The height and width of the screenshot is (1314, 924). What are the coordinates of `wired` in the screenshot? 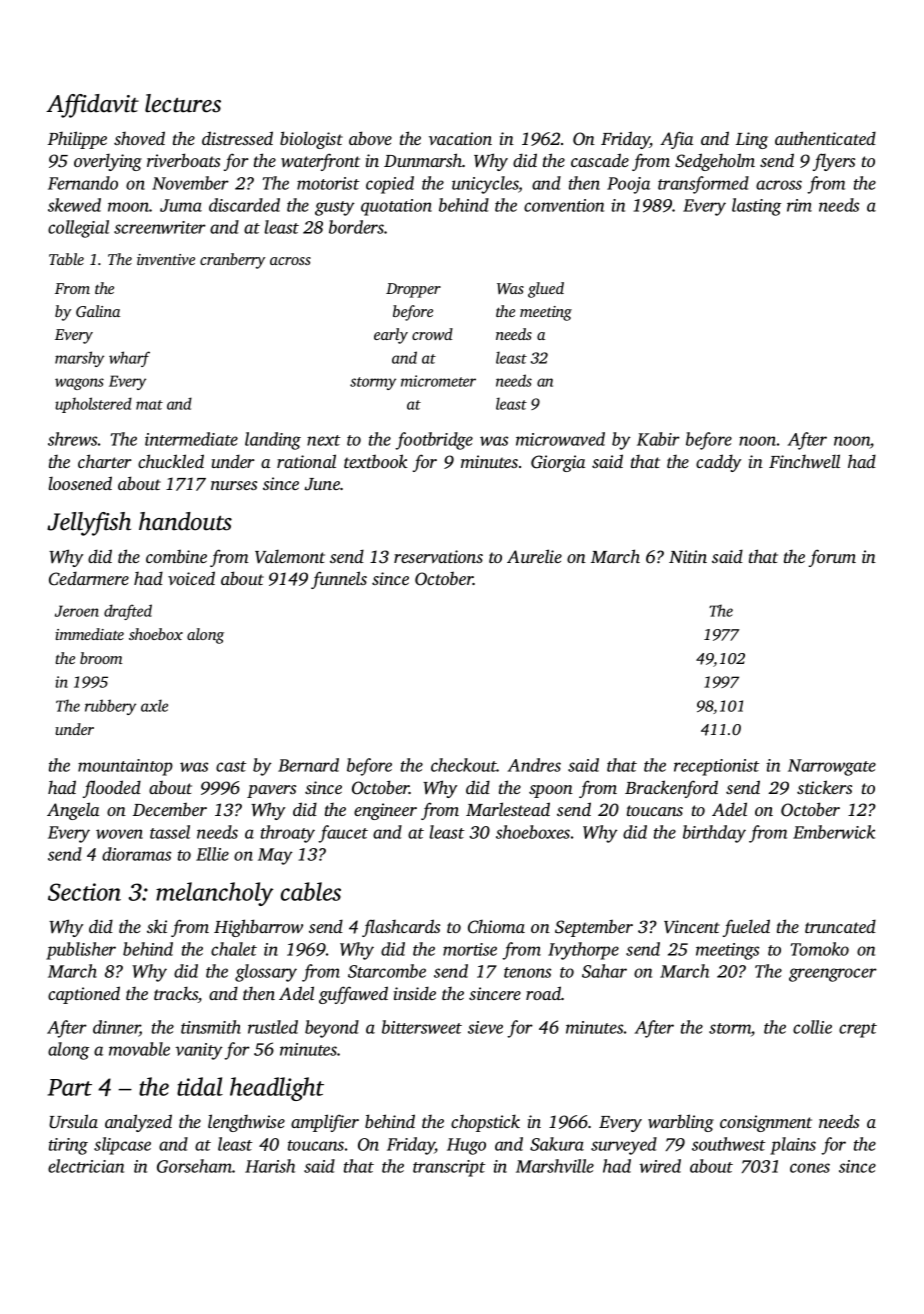 It's located at (660, 1166).
